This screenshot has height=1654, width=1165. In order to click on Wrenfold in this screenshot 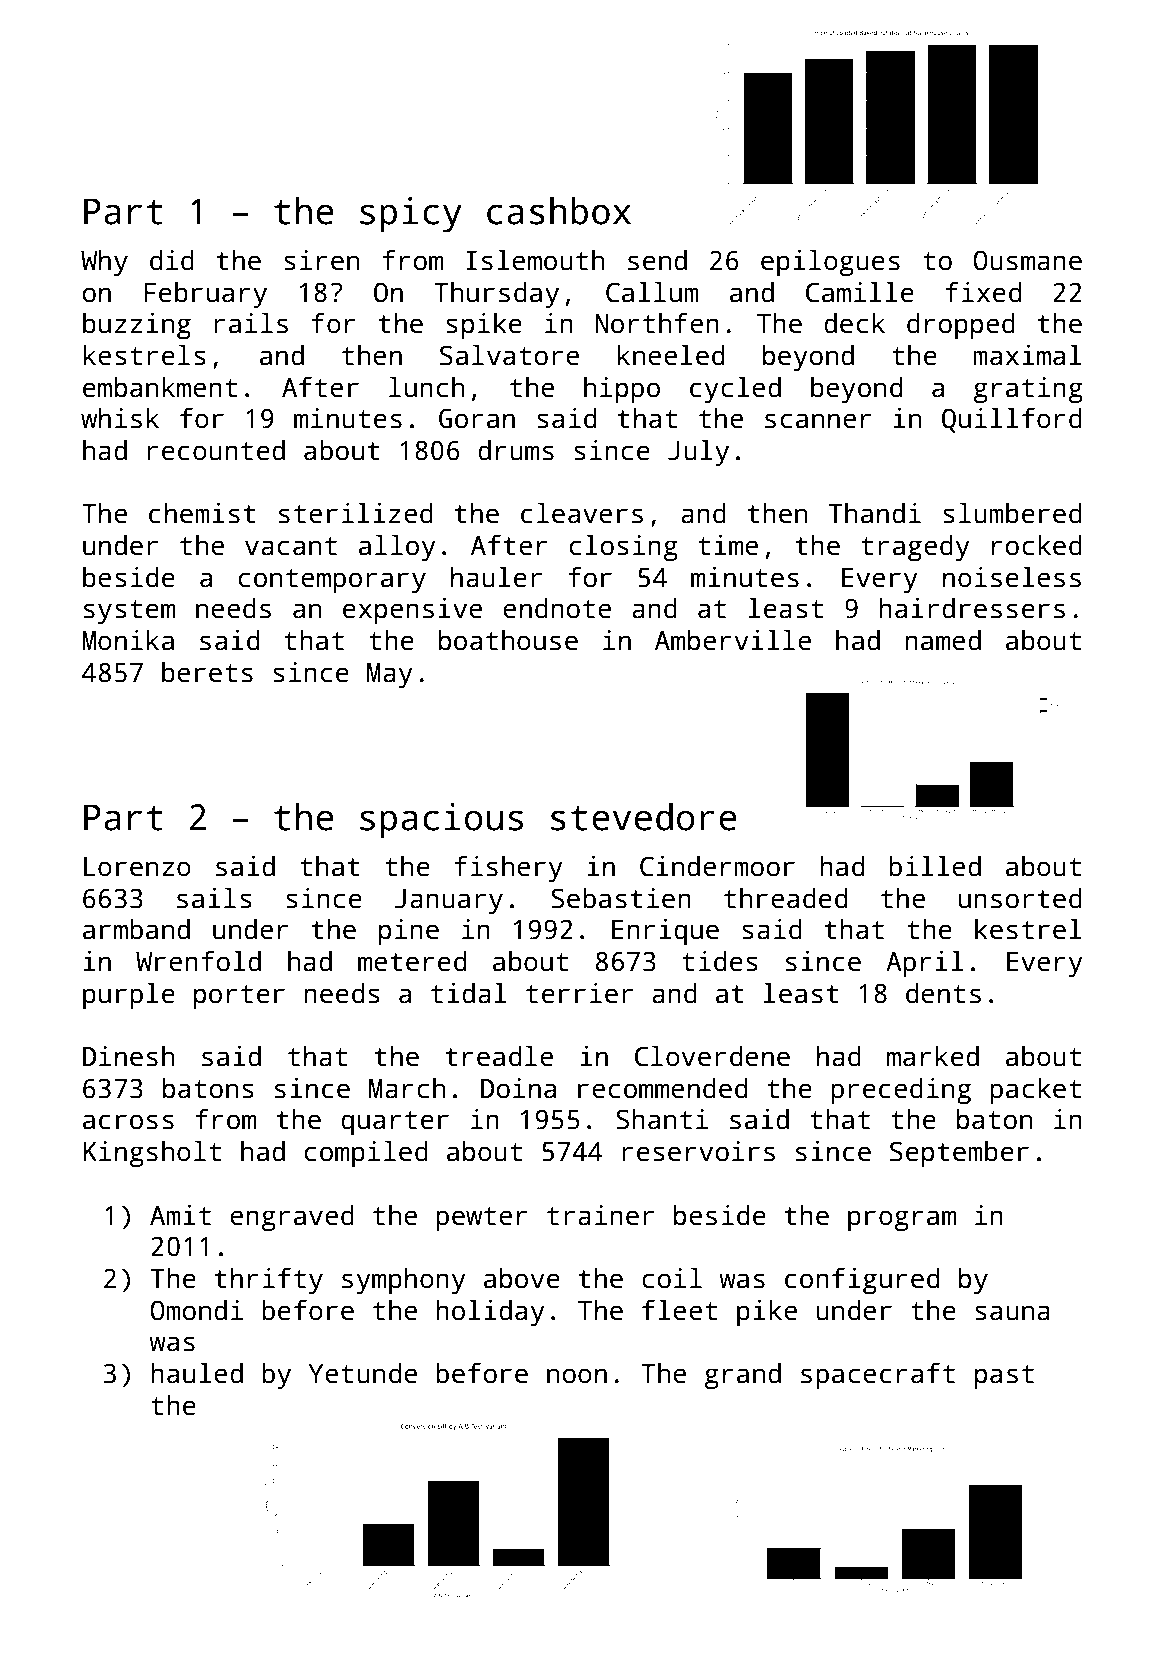, I will do `click(198, 961)`.
